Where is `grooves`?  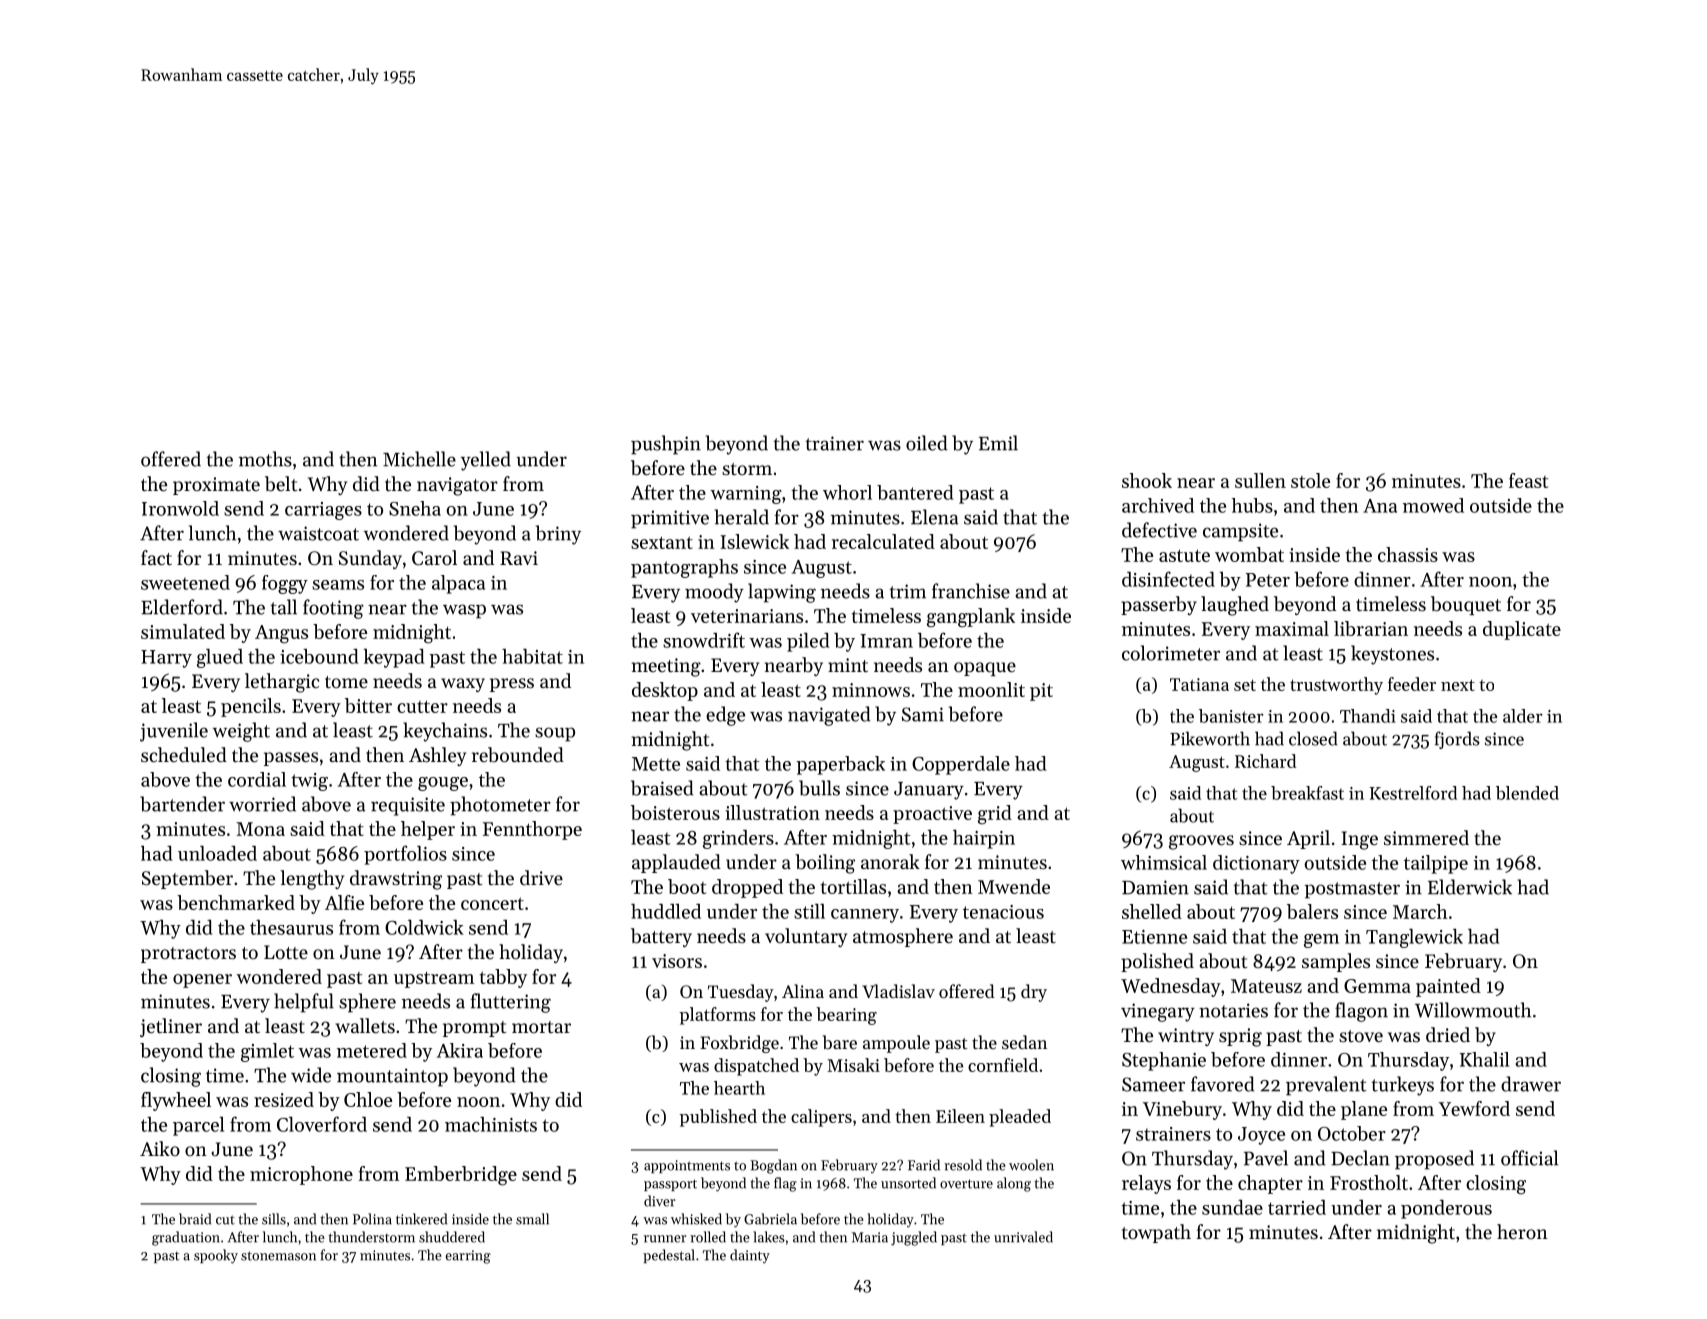 grooves is located at coordinates (1201, 842).
